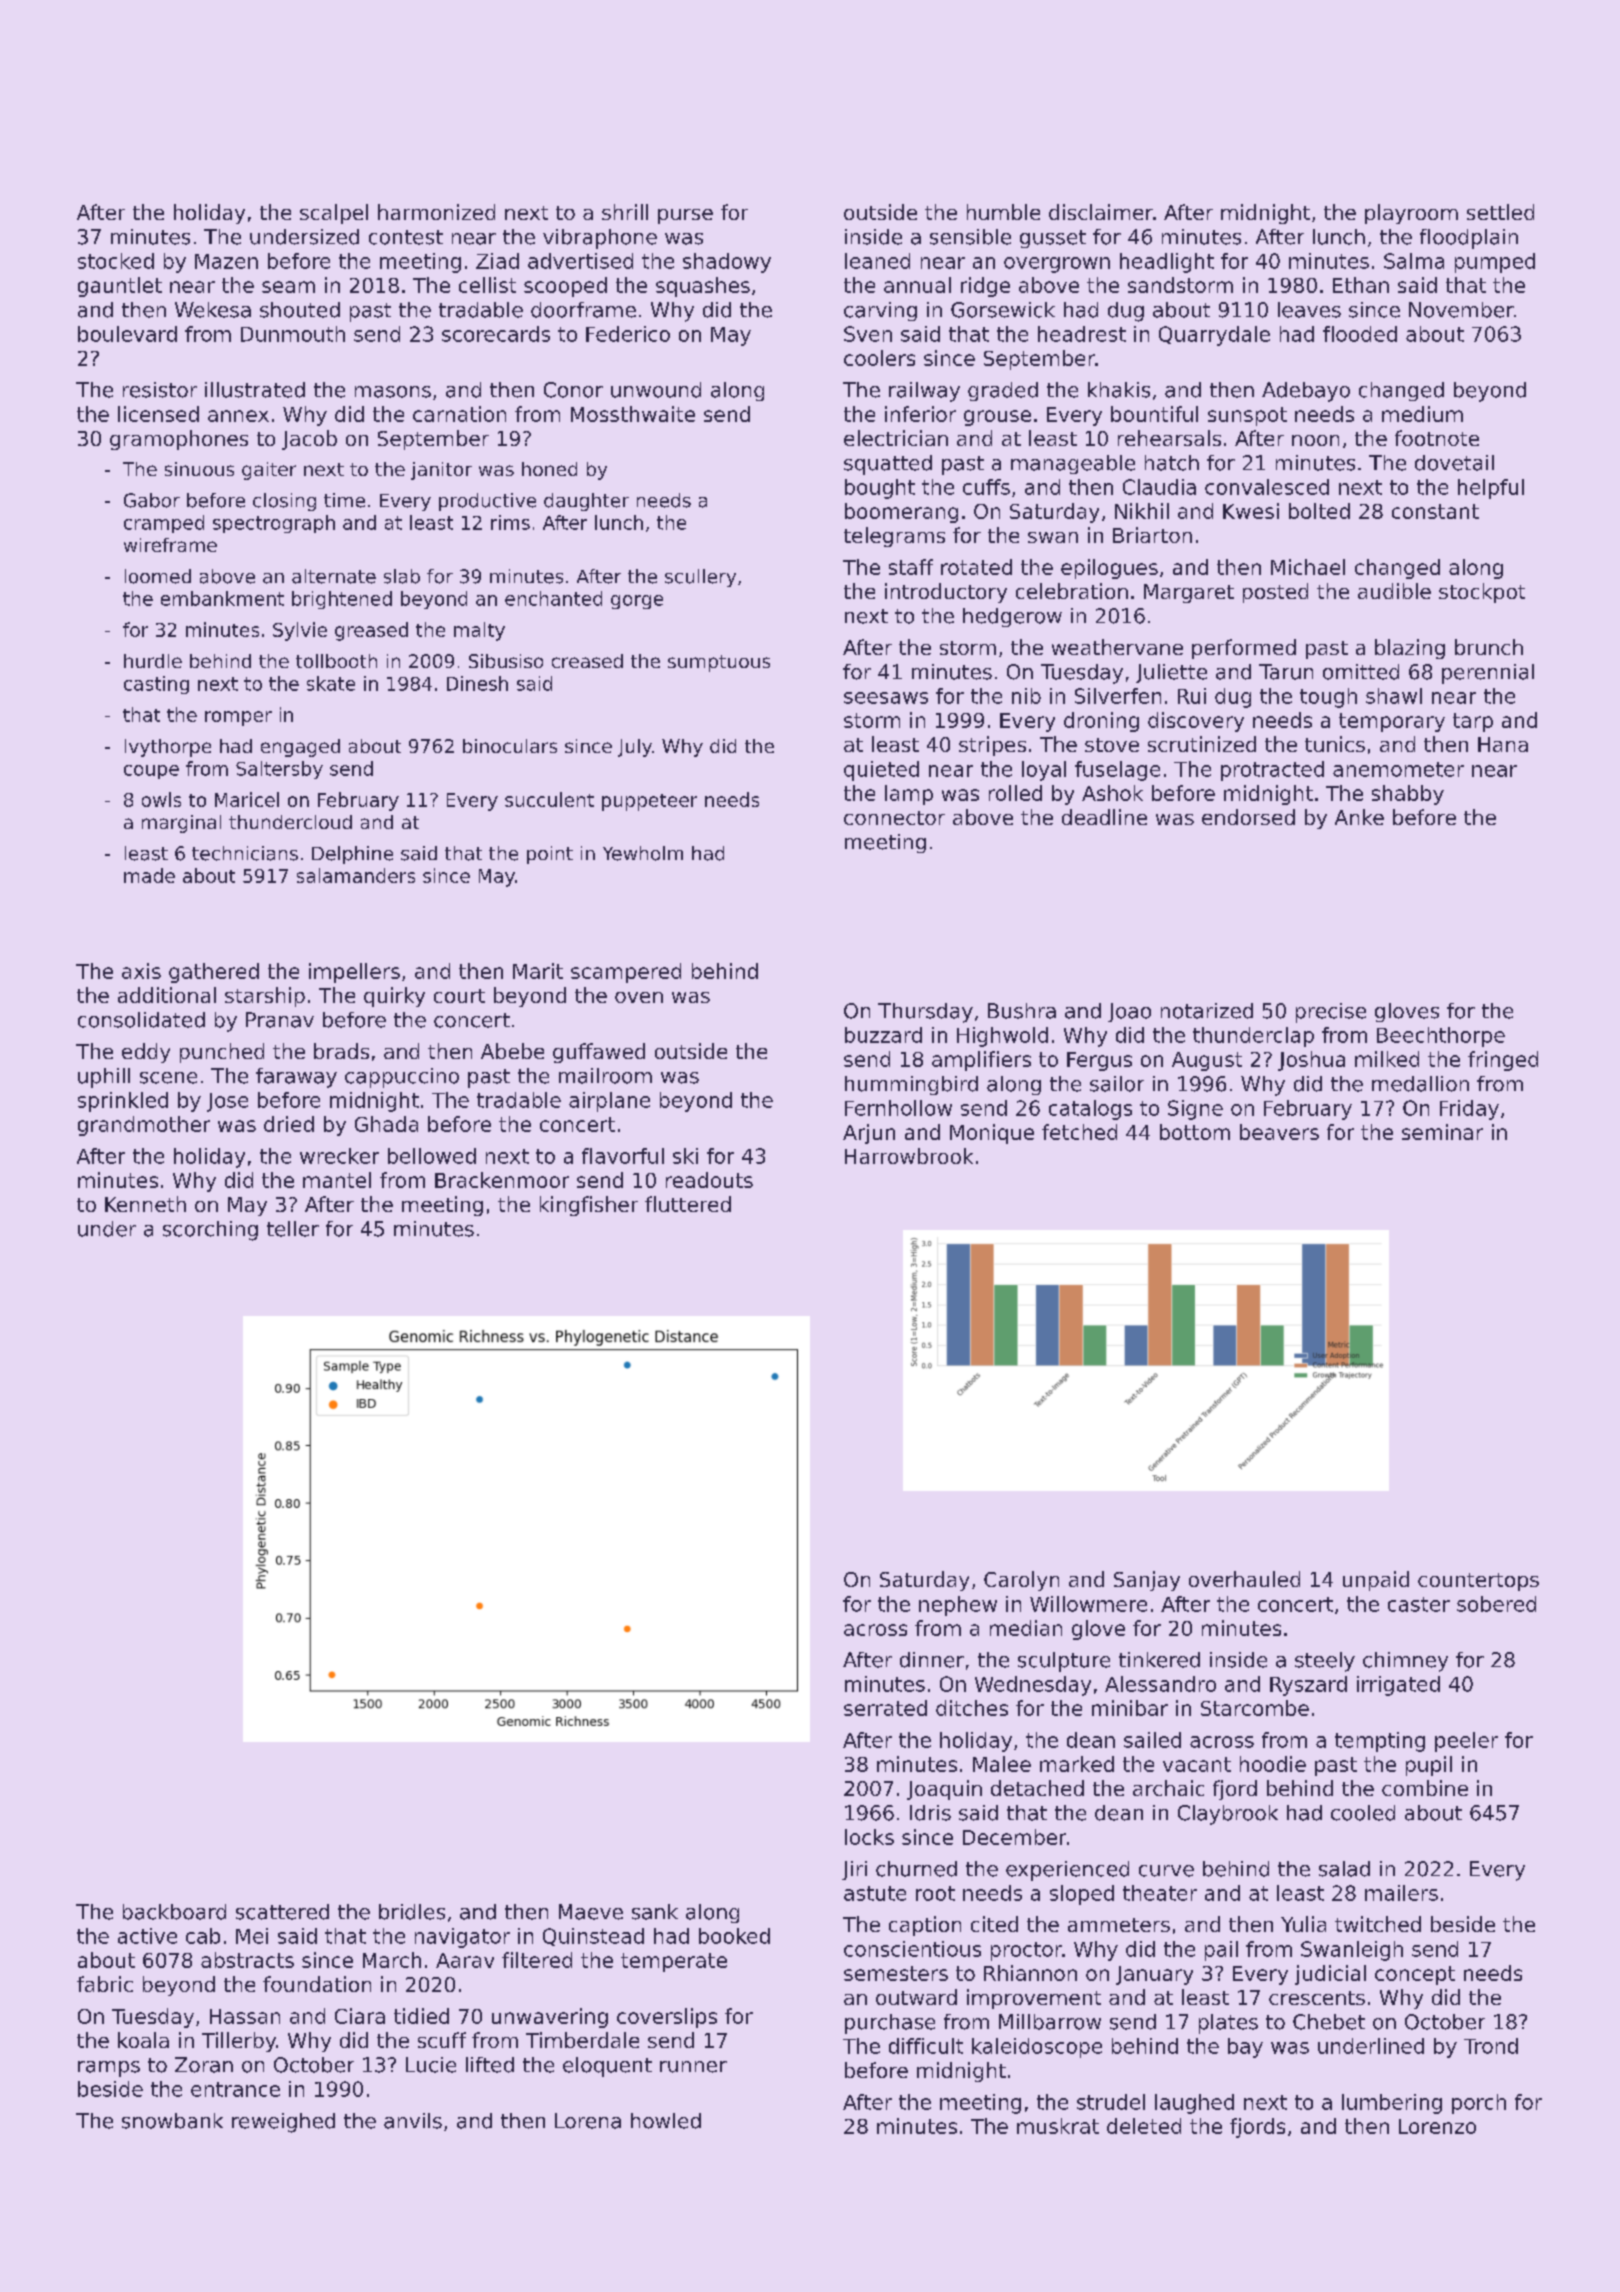 The image size is (1620, 2292). What do you see at coordinates (1478, 1582) in the document?
I see `countertops` at bounding box center [1478, 1582].
